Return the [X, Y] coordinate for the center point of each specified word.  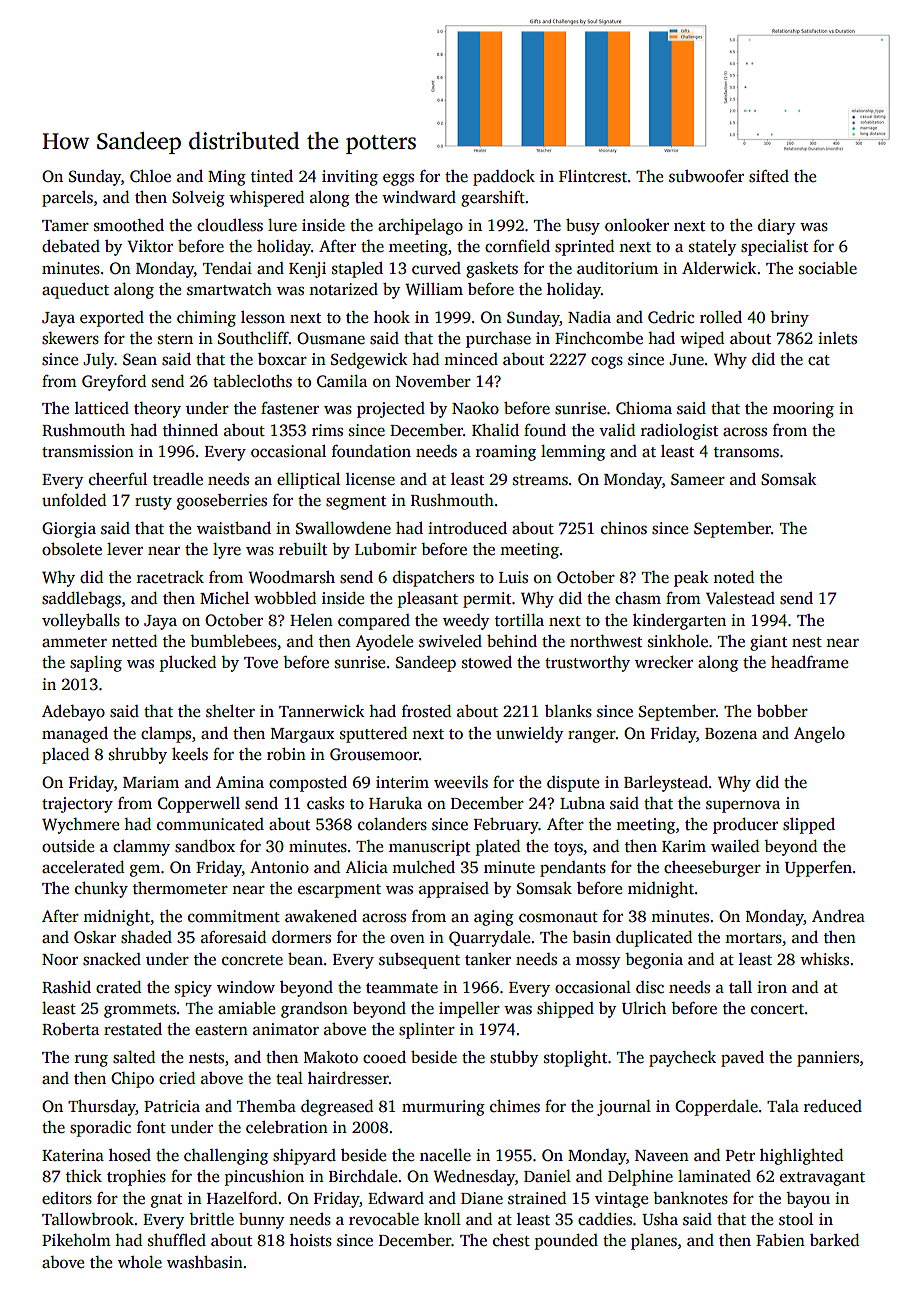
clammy [141, 848]
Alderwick [719, 268]
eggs [398, 179]
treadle [178, 479]
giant [768, 643]
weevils [461, 782]
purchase [498, 340]
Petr [740, 1155]
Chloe [150, 176]
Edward [396, 1198]
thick [84, 1176]
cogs [607, 362]
